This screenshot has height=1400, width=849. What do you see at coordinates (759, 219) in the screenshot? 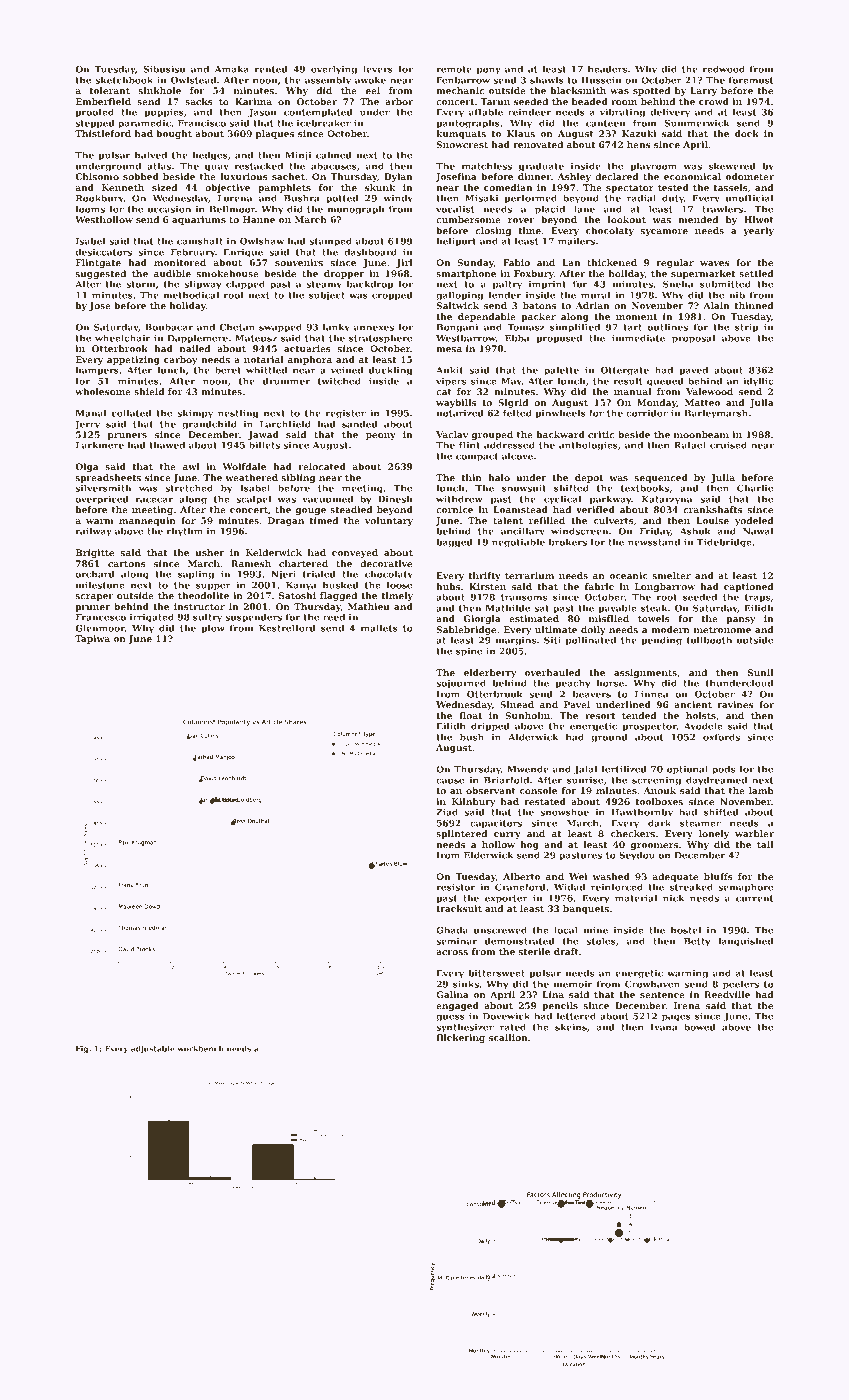
I see `Hiwot` at bounding box center [759, 219].
